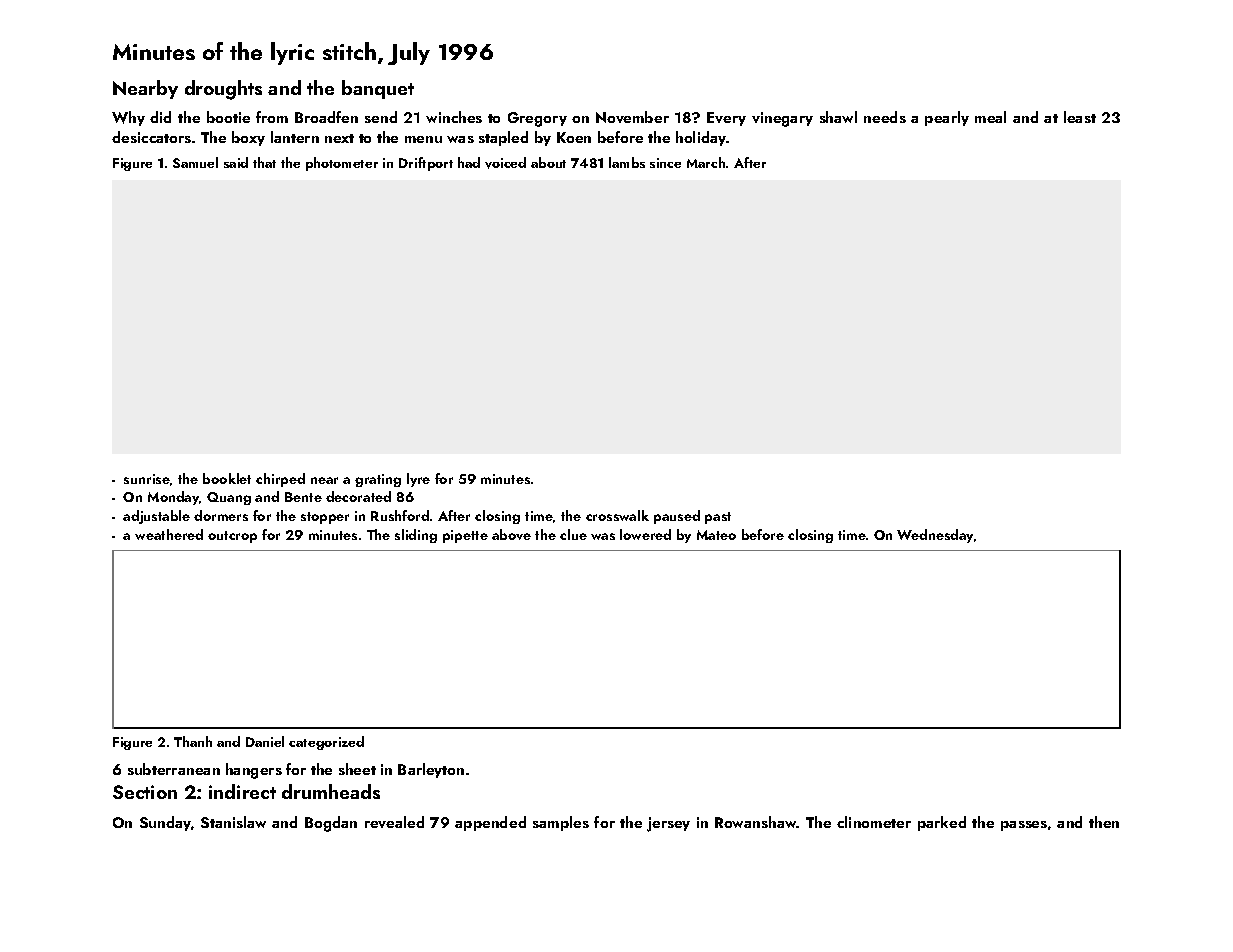 This screenshot has height=952, width=1233. I want to click on jersey, so click(668, 824).
